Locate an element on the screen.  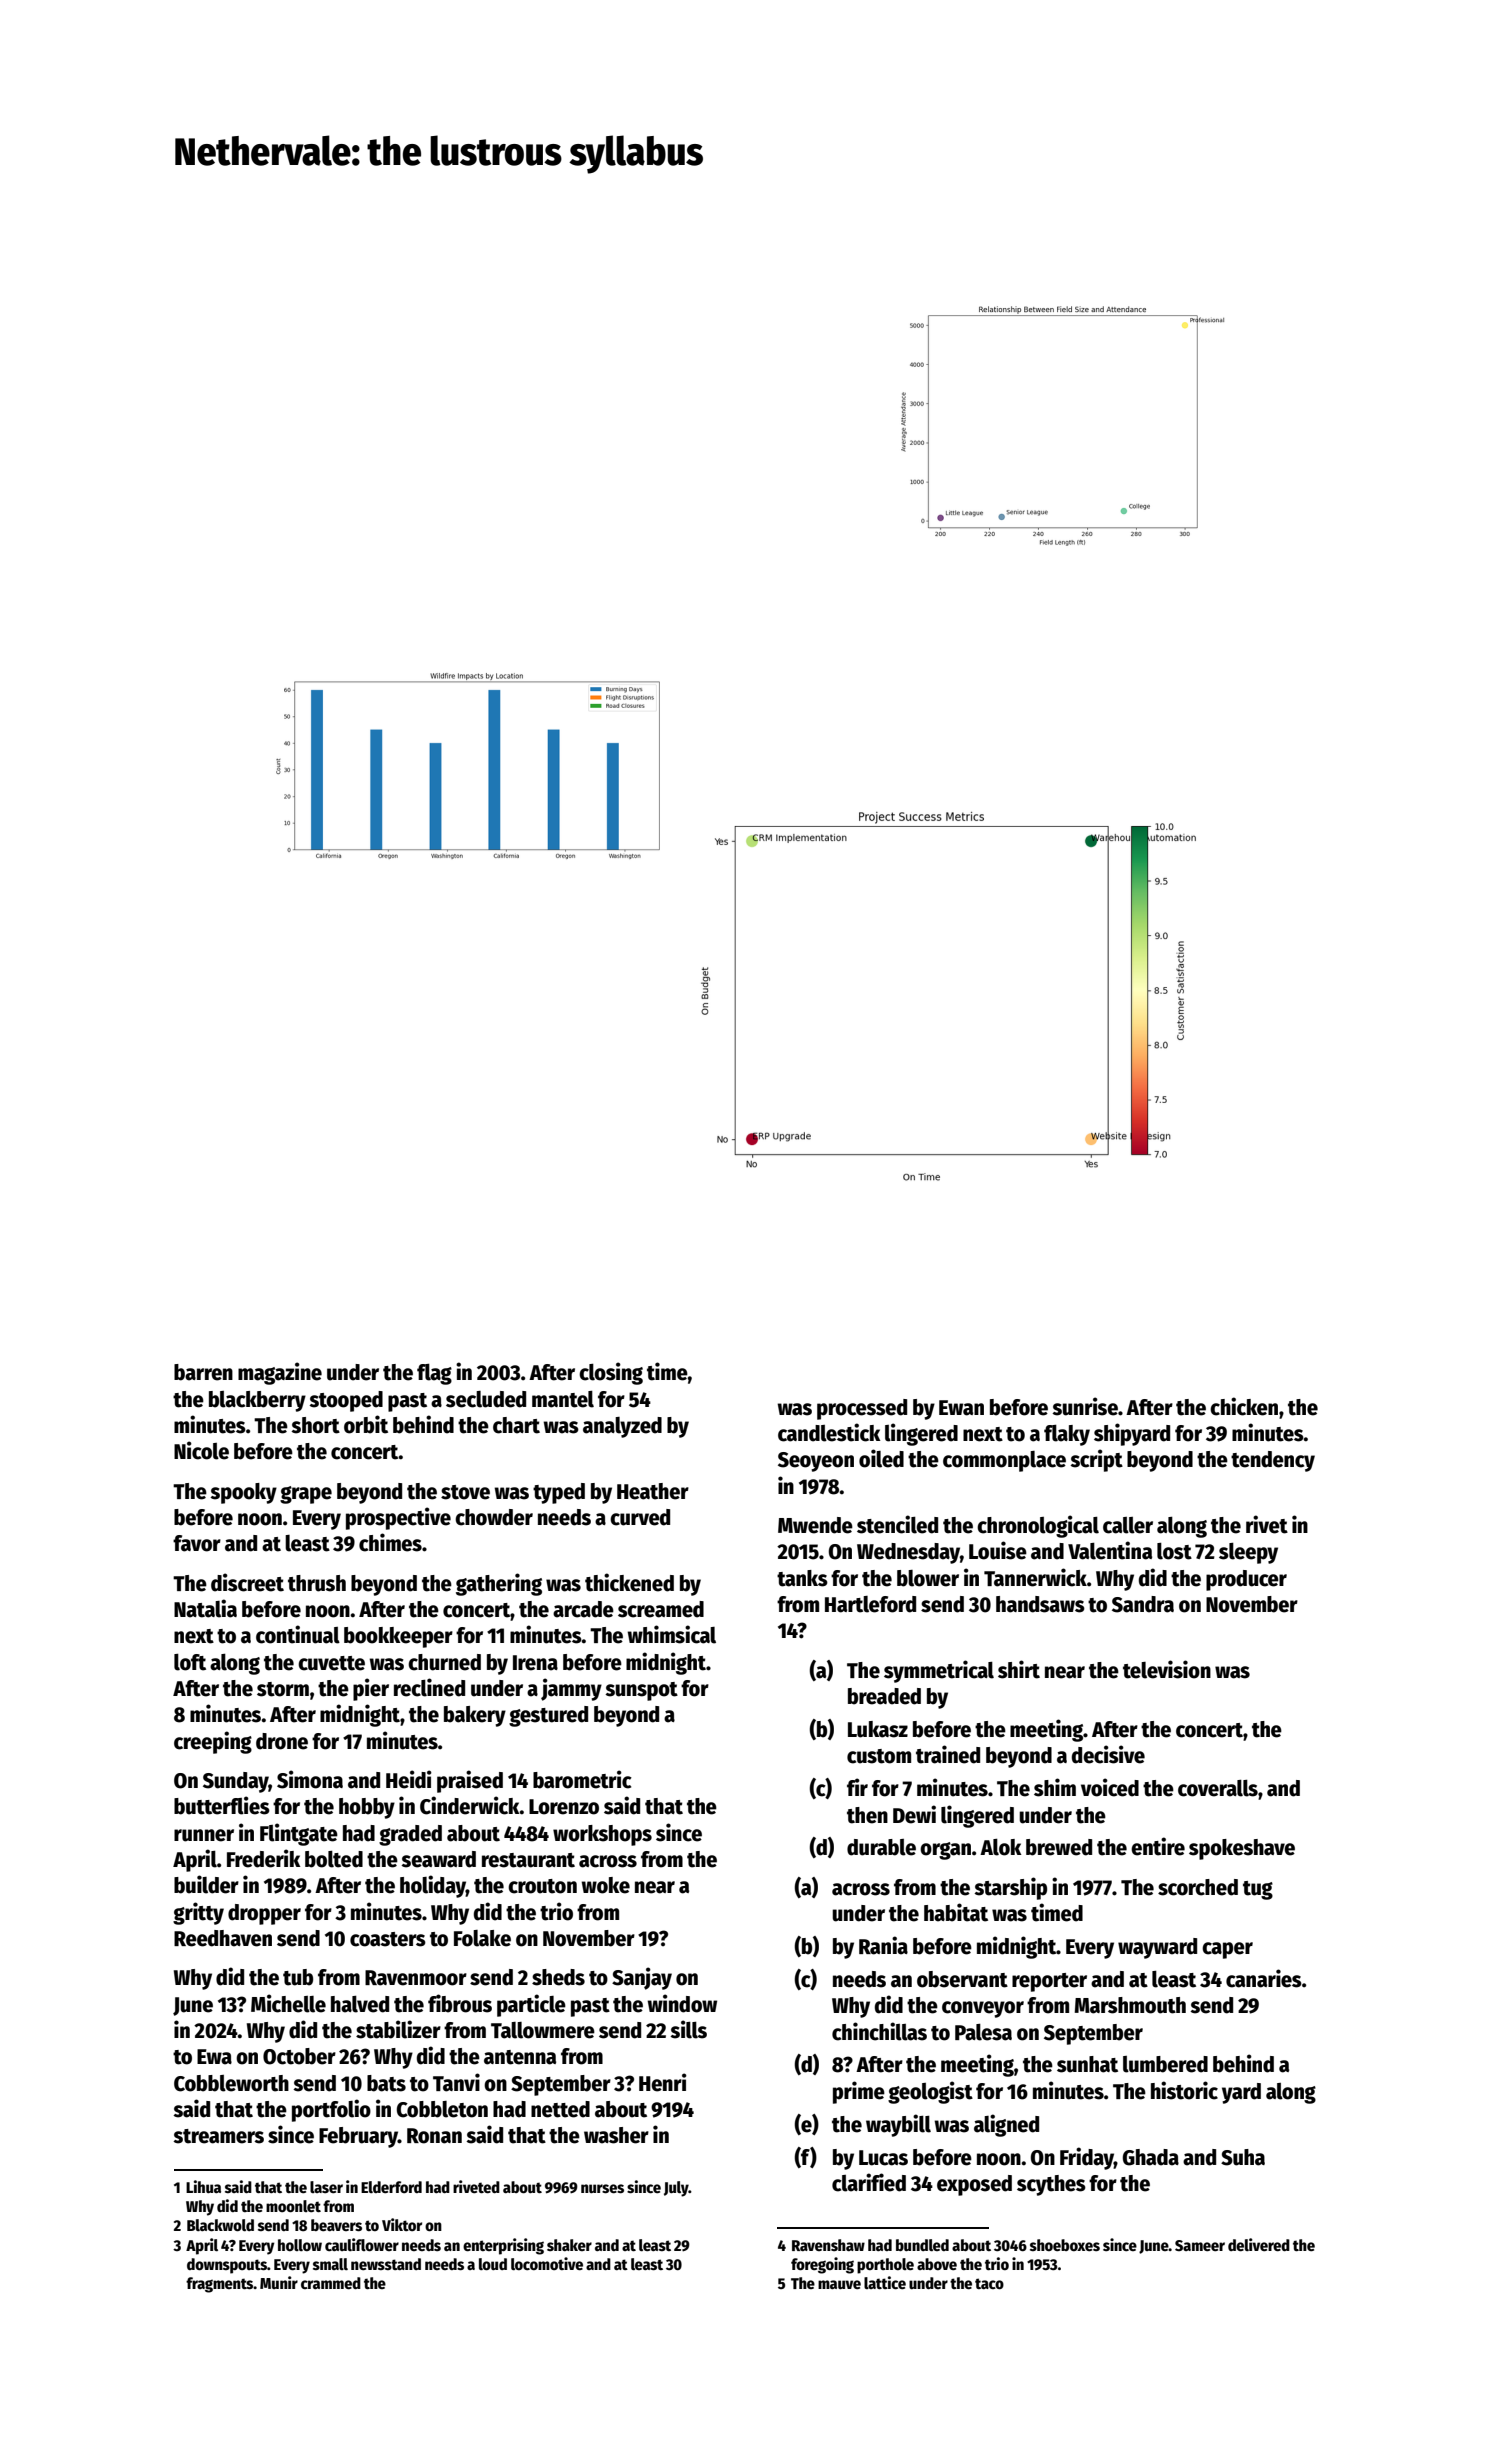
washer is located at coordinates (616, 2135).
